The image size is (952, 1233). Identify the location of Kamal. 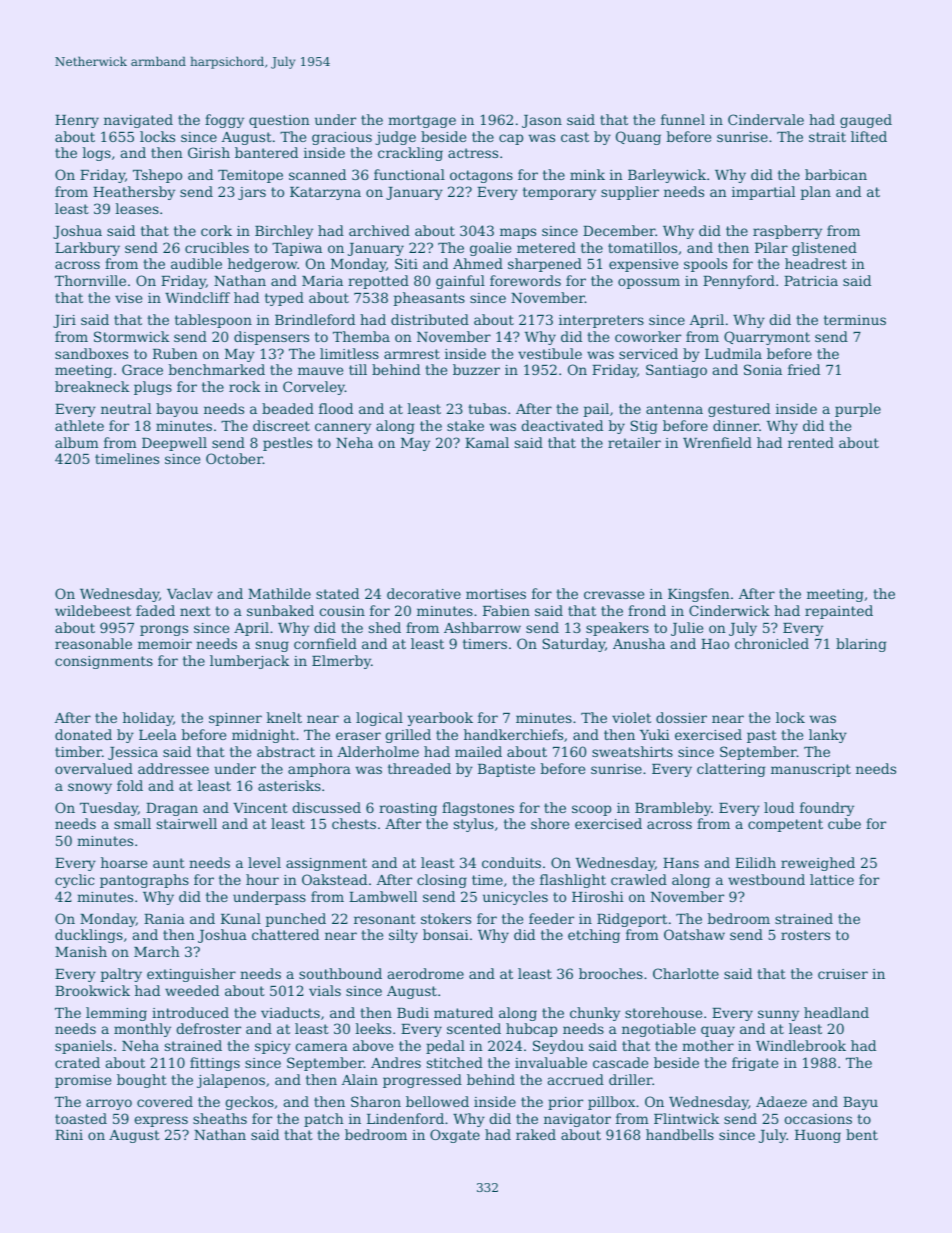
(487, 442).
